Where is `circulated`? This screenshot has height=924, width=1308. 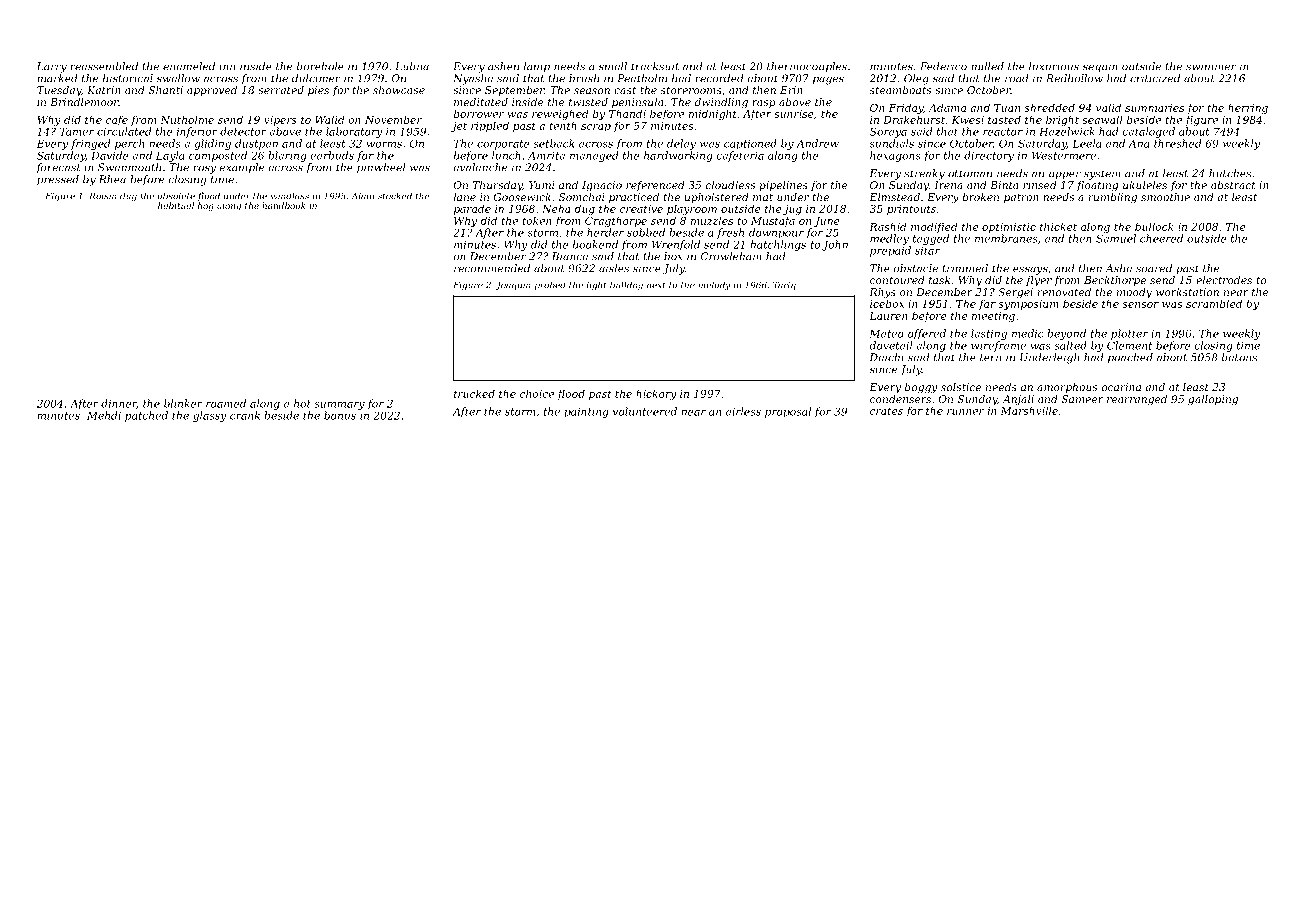
circulated is located at coordinates (124, 131).
